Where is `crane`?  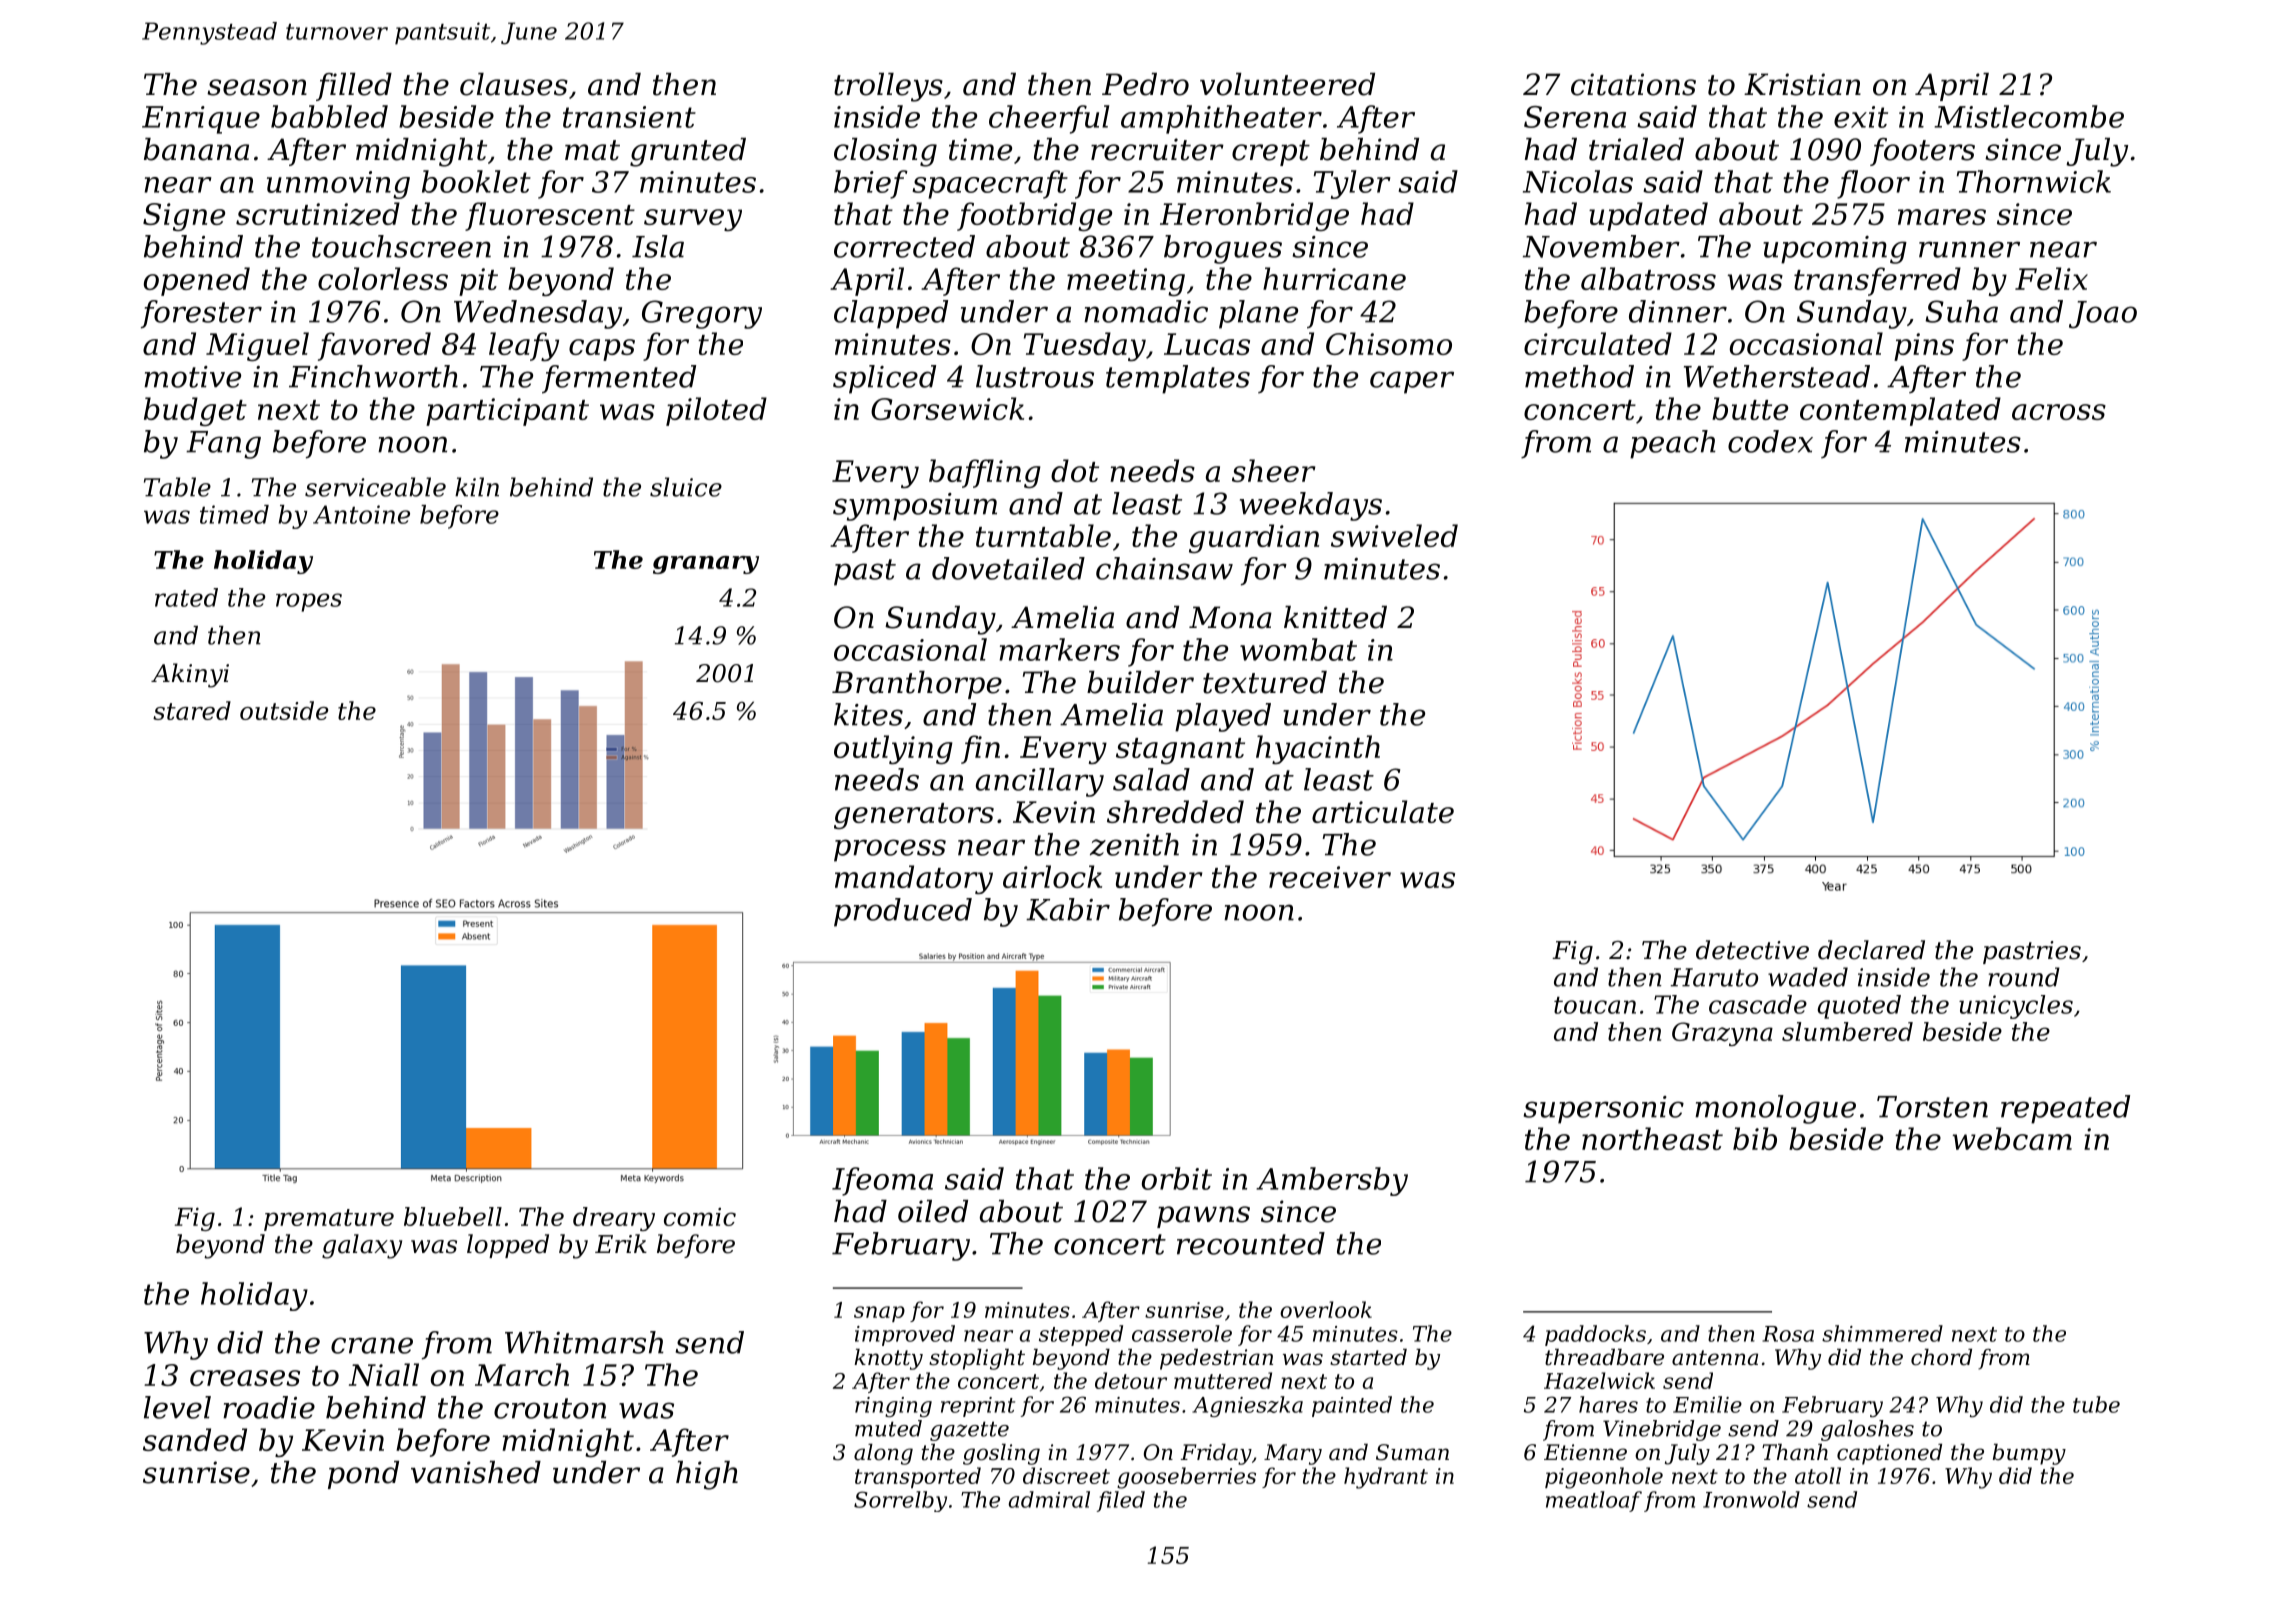 crane is located at coordinates (372, 1345).
